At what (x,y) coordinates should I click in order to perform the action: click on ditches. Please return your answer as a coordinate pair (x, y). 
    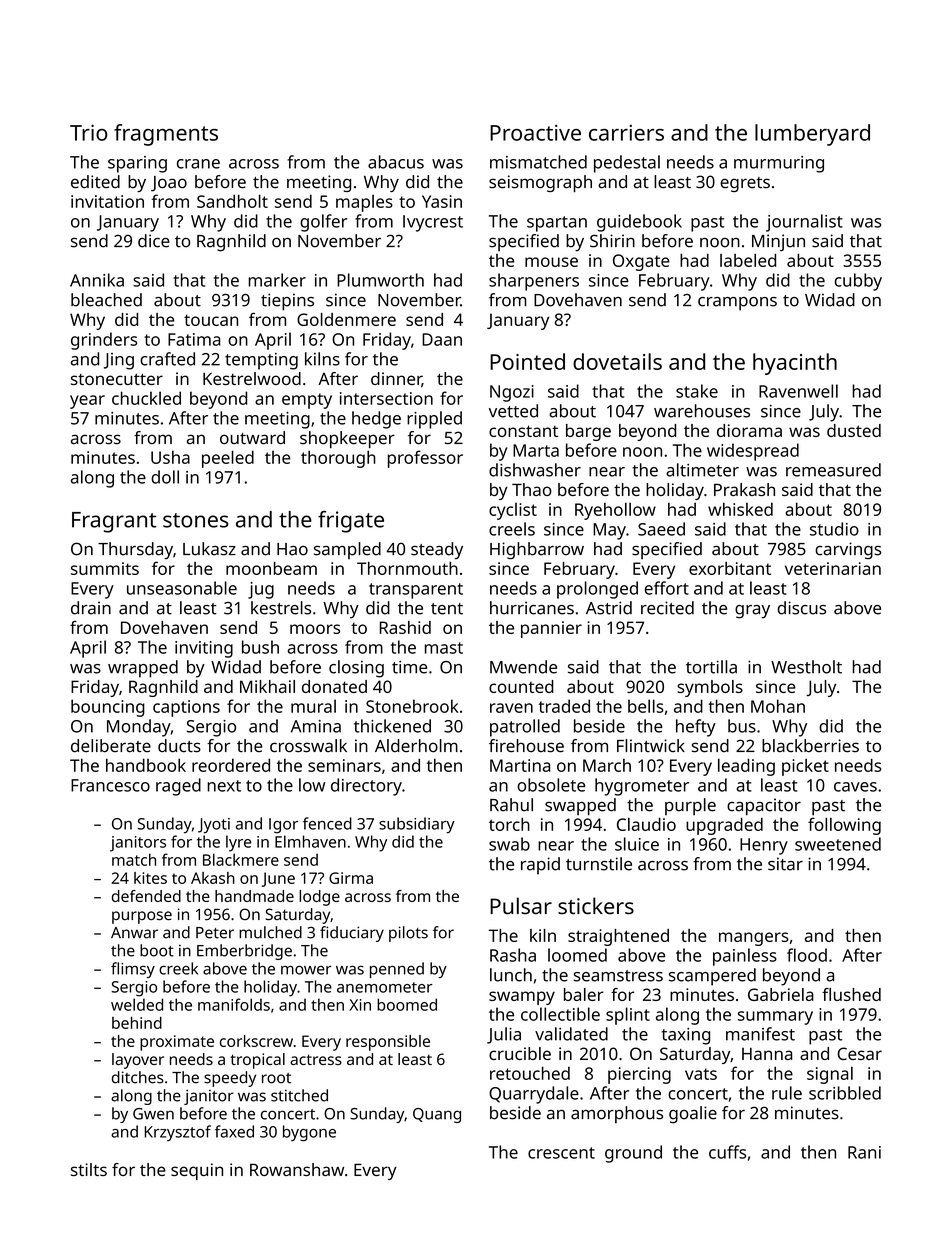
    Looking at the image, I should click on (138, 1077).
